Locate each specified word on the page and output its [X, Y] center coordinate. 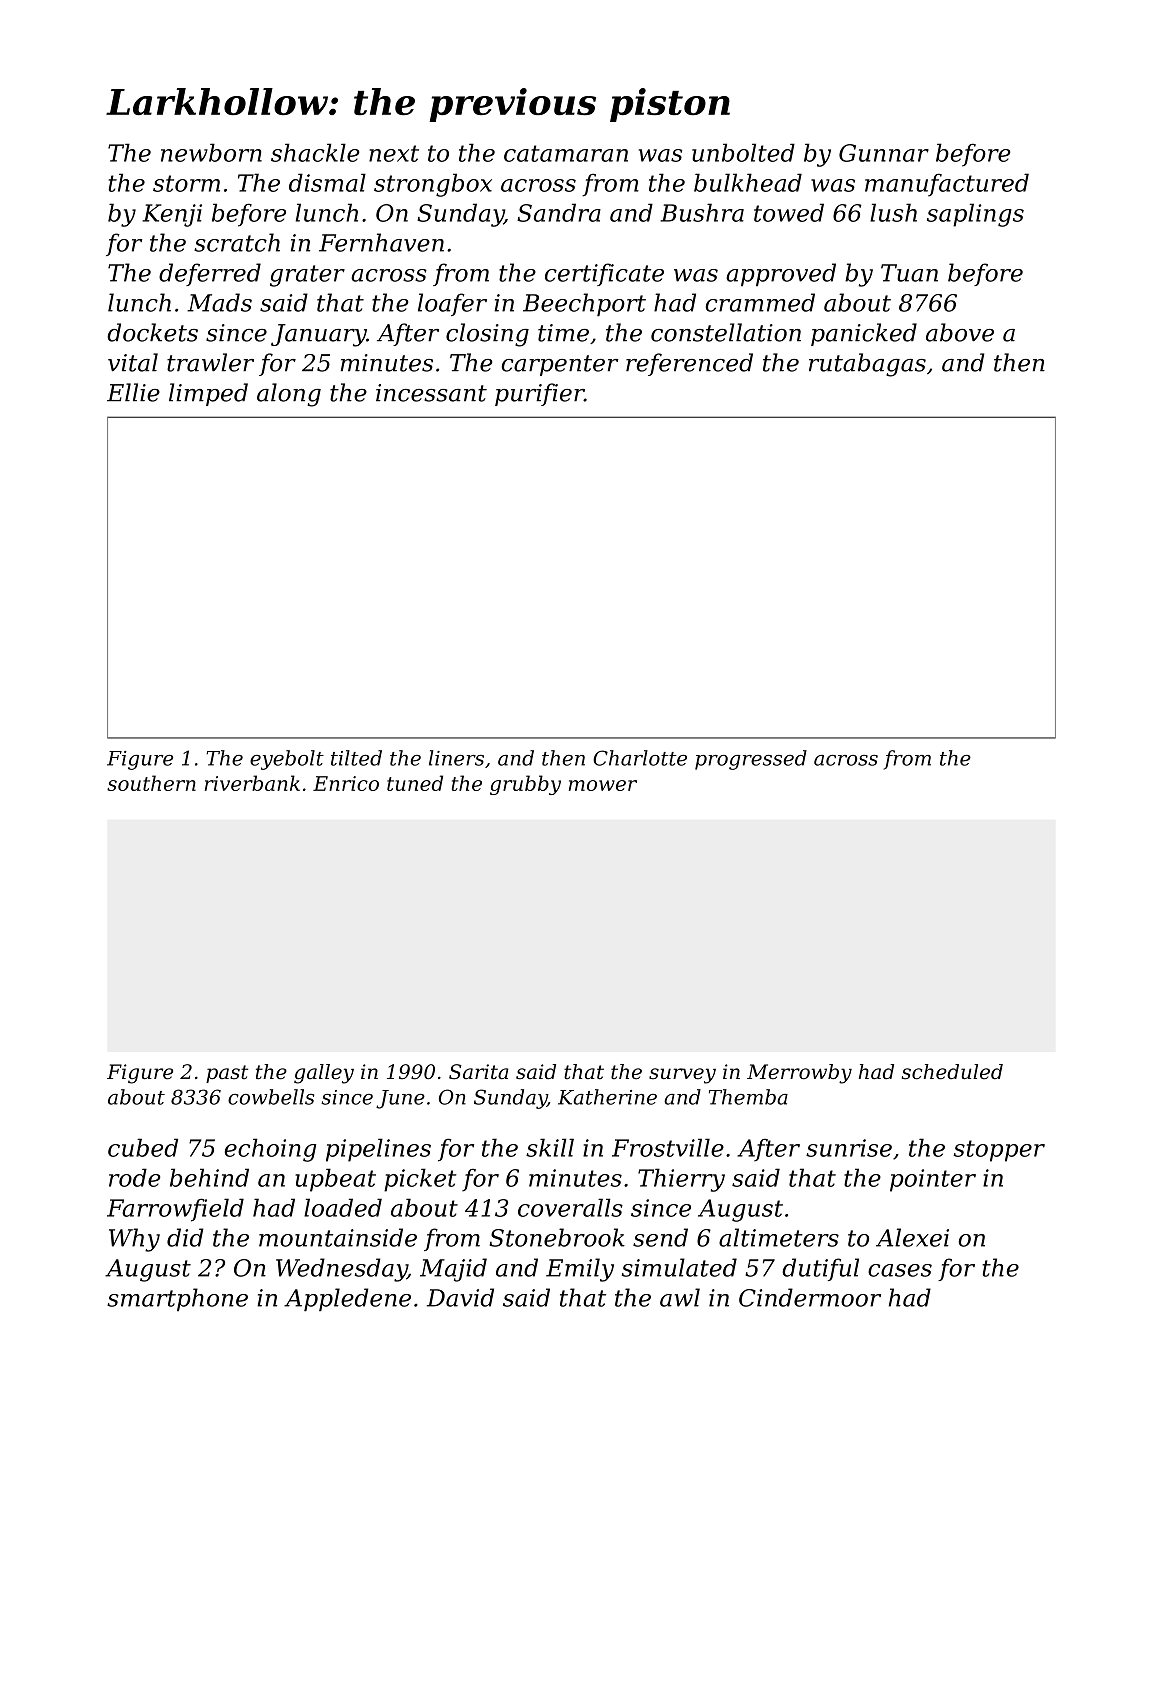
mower [603, 785]
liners [456, 758]
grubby [525, 785]
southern [151, 783]
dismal [327, 182]
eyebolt [287, 760]
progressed [751, 760]
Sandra [559, 212]
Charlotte [640, 758]
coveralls [570, 1207]
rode [135, 1177]
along [289, 395]
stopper [999, 1151]
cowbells [271, 1097]
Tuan [909, 273]
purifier [539, 394]
